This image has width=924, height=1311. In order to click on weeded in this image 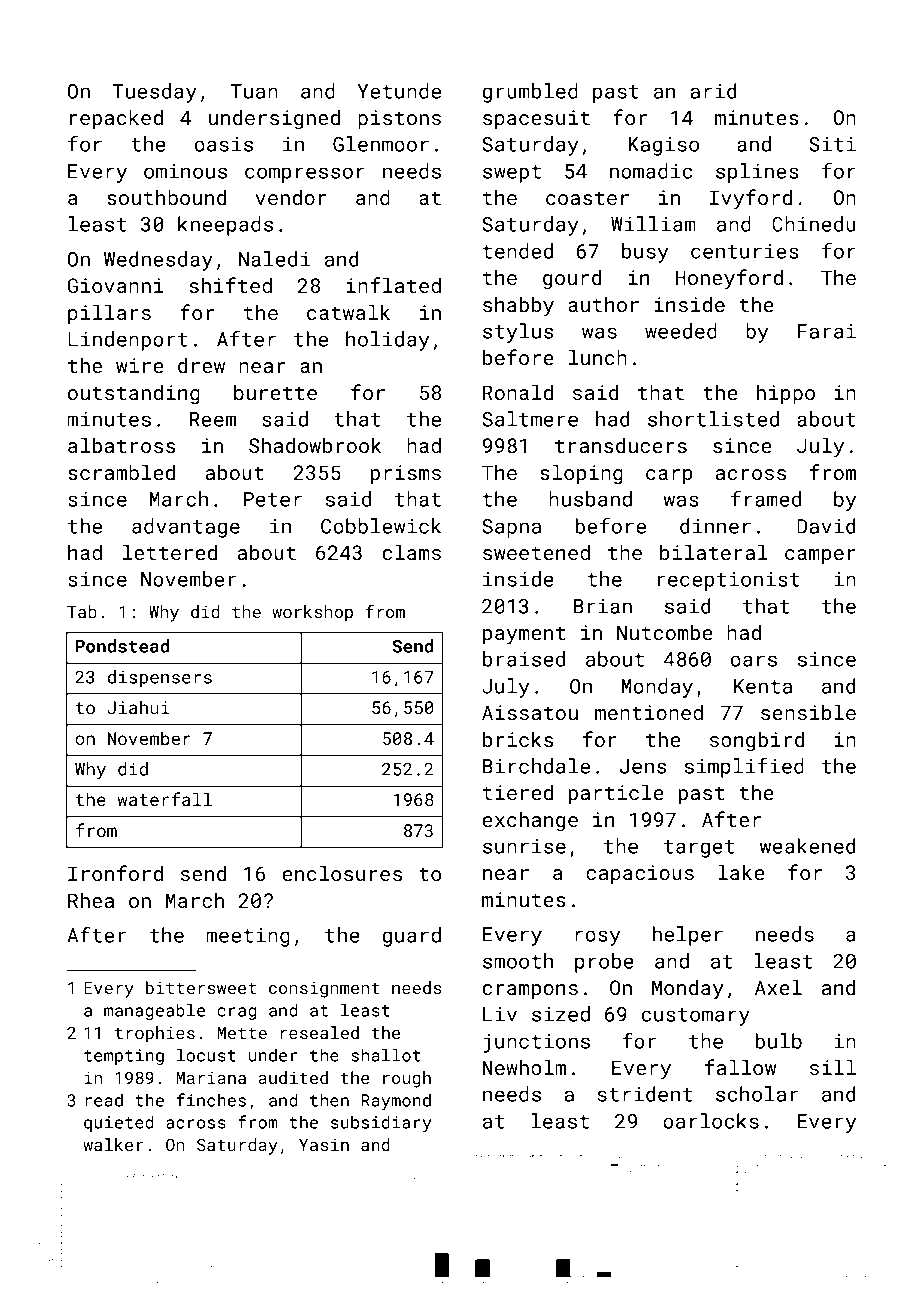, I will do `click(681, 331)`.
